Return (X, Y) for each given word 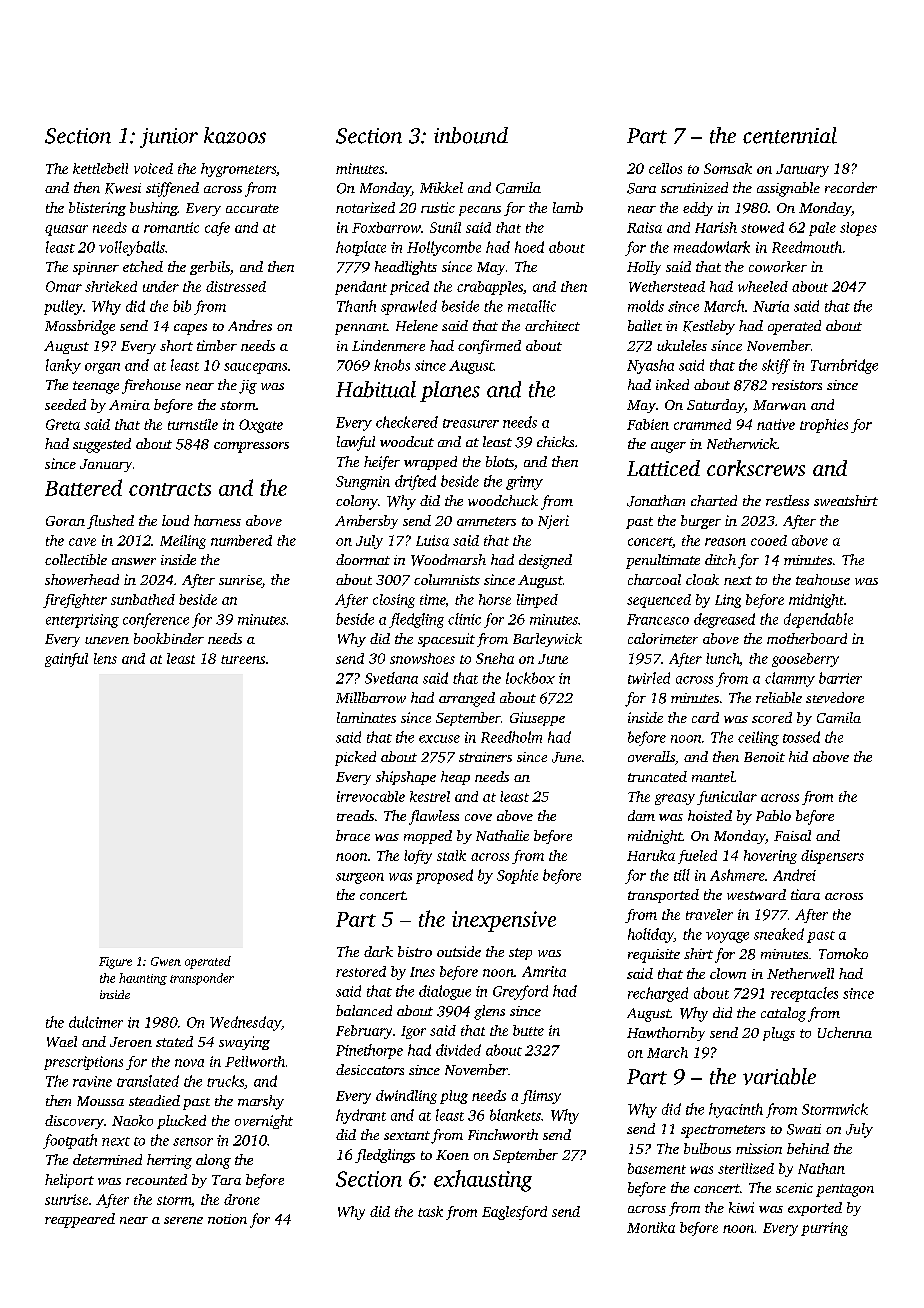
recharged (658, 994)
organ (102, 368)
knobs (392, 365)
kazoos (235, 135)
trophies (824, 426)
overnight (264, 1122)
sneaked (779, 934)
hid (798, 756)
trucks (225, 1081)
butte (528, 1030)
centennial (790, 135)
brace (353, 835)
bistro (415, 951)
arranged (467, 699)
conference (156, 620)
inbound (471, 135)
